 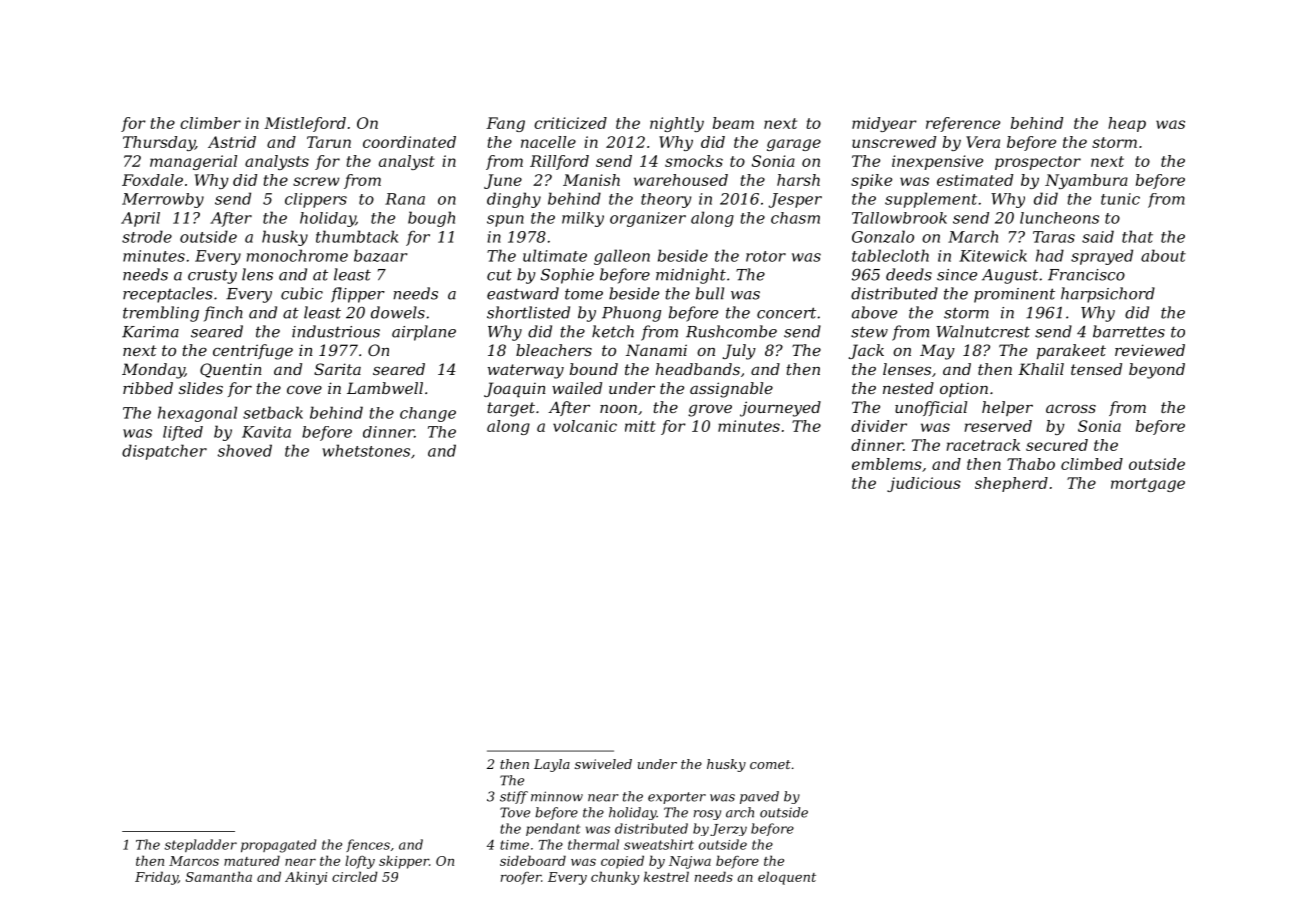 What do you see at coordinates (201, 845) in the document?
I see `stepladder` at bounding box center [201, 845].
